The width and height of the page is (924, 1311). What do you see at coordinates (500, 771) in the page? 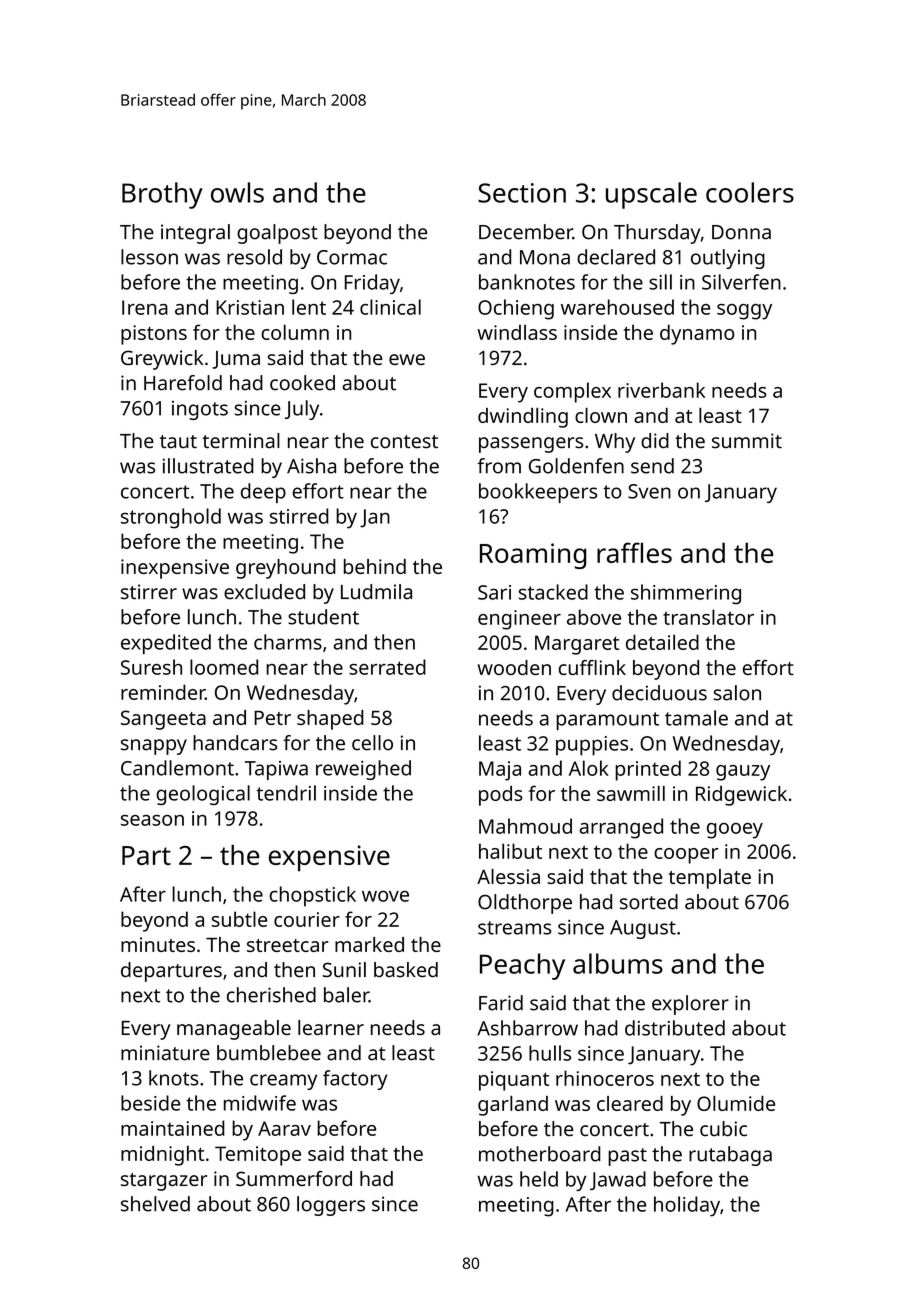
I see `Maja` at bounding box center [500, 771].
